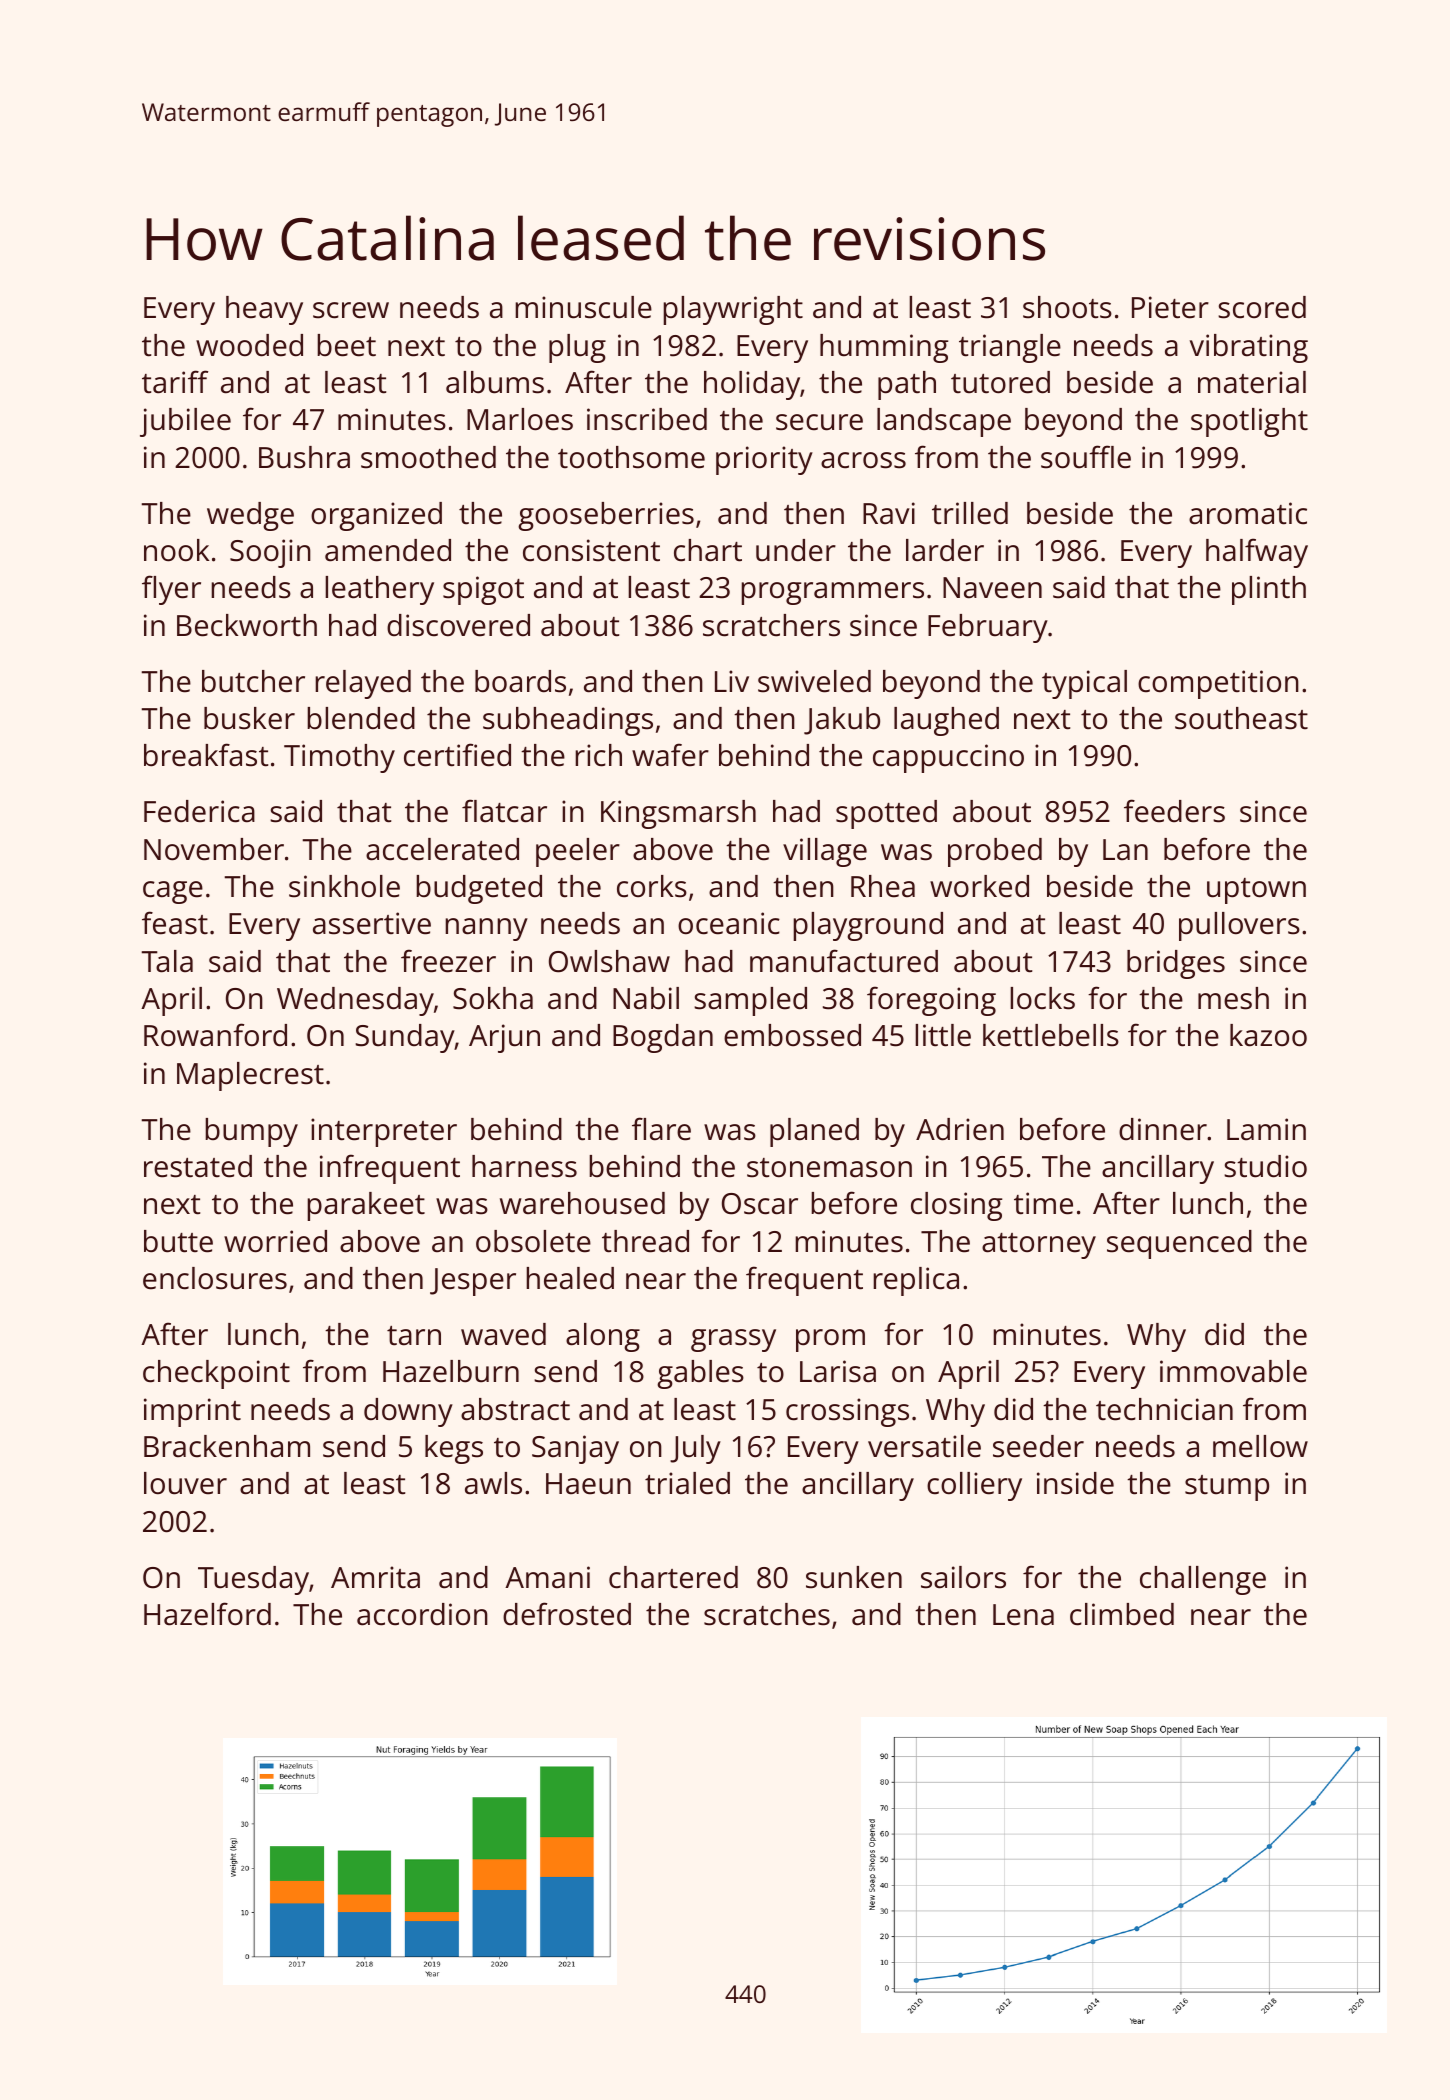  Describe the element at coordinates (733, 310) in the page. I see `playwright` at that location.
